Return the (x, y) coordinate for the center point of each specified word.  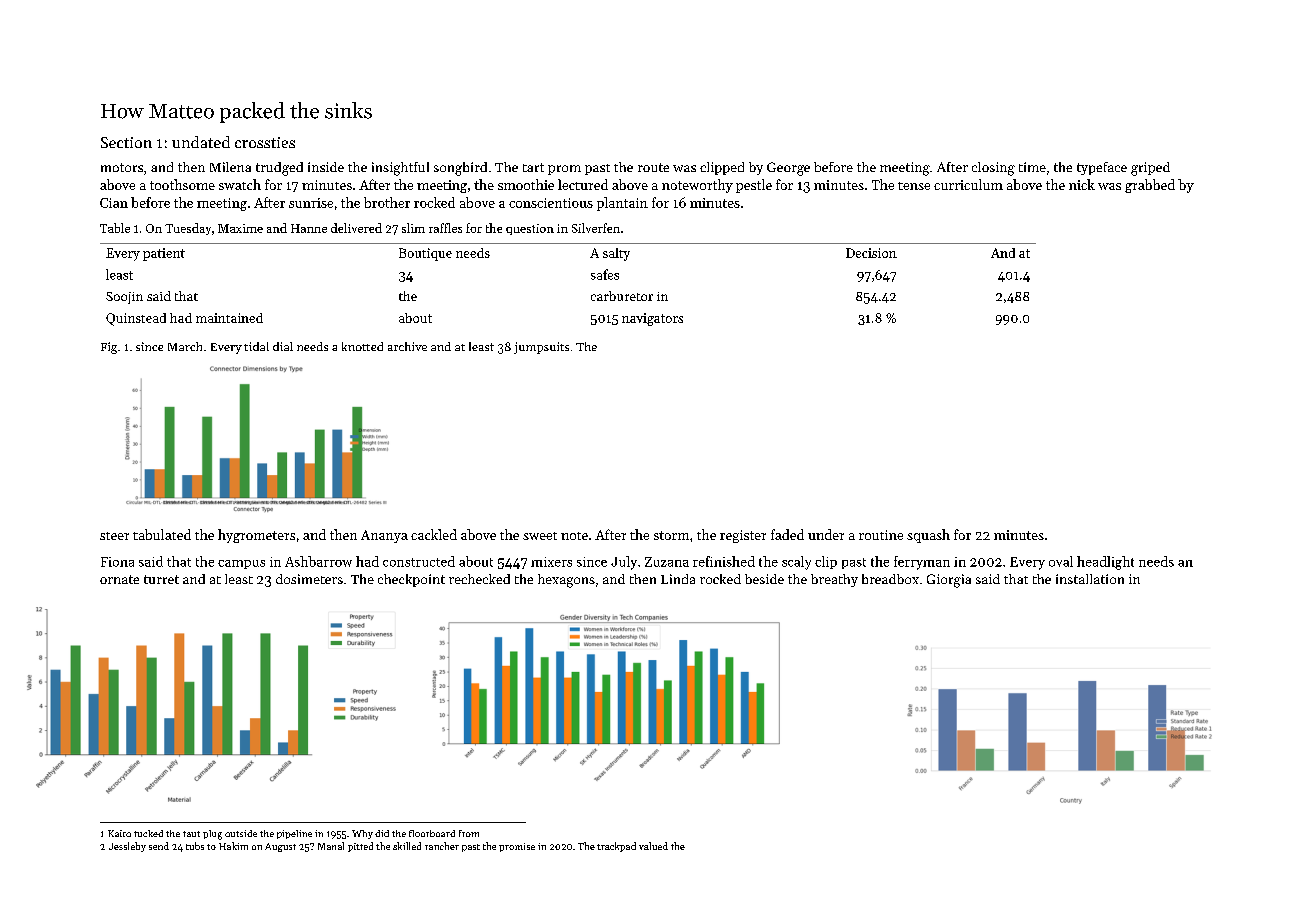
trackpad (616, 847)
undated (201, 142)
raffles (445, 228)
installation (1090, 579)
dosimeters (309, 579)
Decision (871, 253)
